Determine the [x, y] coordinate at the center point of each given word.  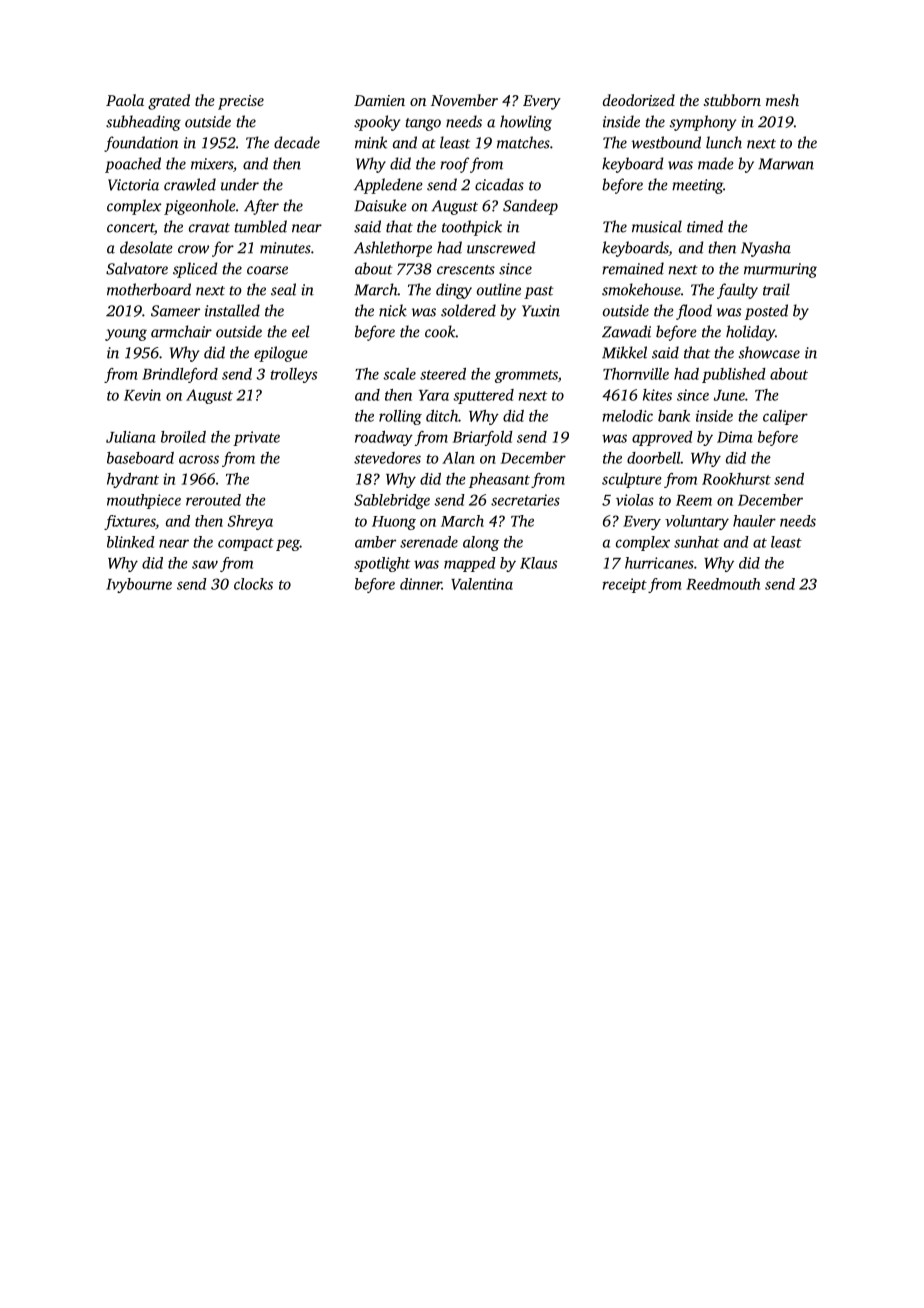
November [464, 100]
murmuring [780, 270]
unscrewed [501, 247]
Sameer [175, 311]
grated [169, 102]
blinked [131, 542]
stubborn [732, 100]
